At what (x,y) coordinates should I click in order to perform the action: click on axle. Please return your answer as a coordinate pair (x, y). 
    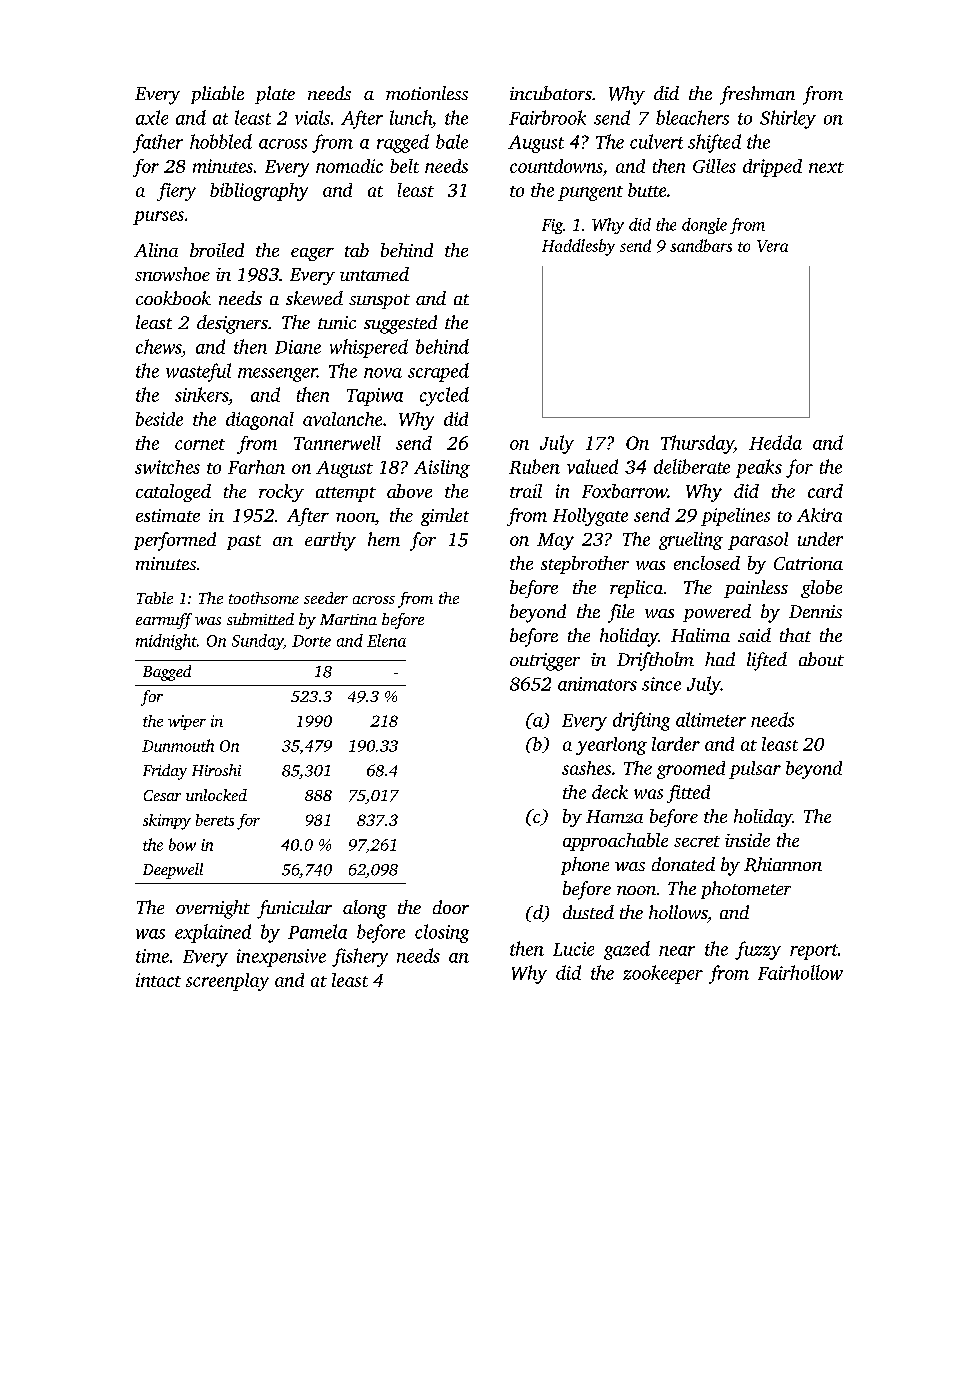
    Looking at the image, I should click on (152, 117).
